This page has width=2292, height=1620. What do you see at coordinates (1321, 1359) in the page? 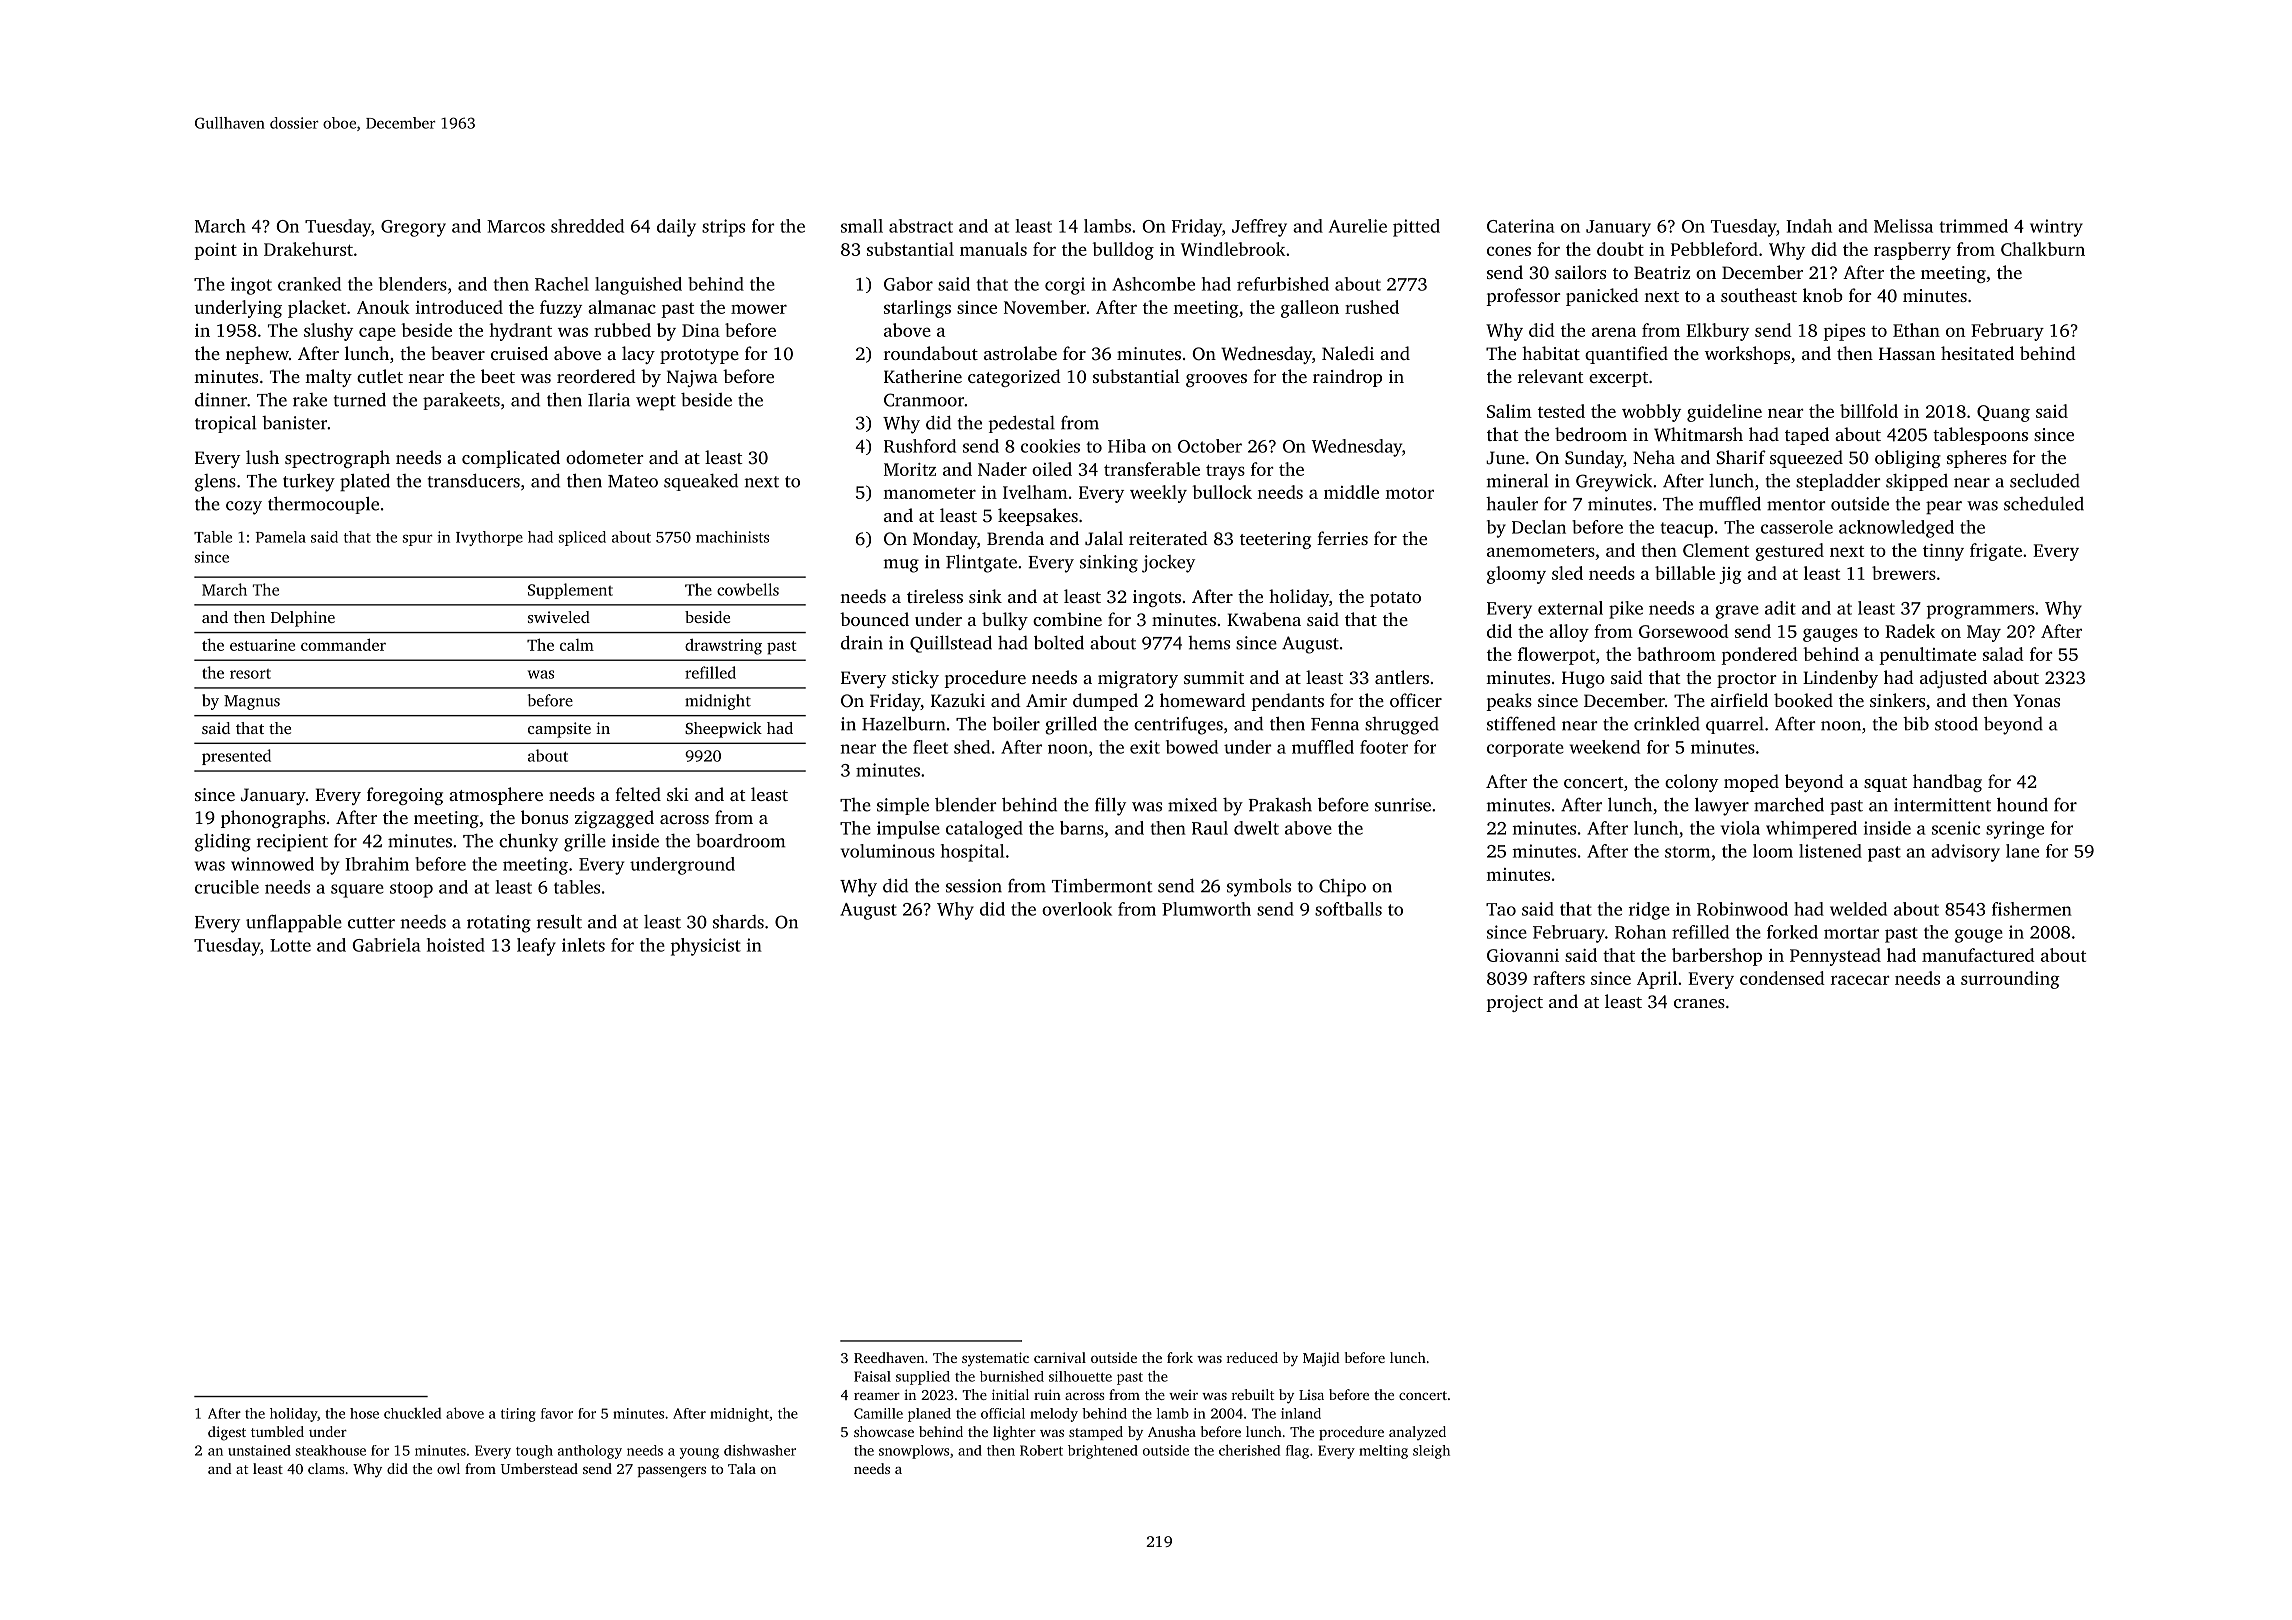
I see `Majid` at bounding box center [1321, 1359].
